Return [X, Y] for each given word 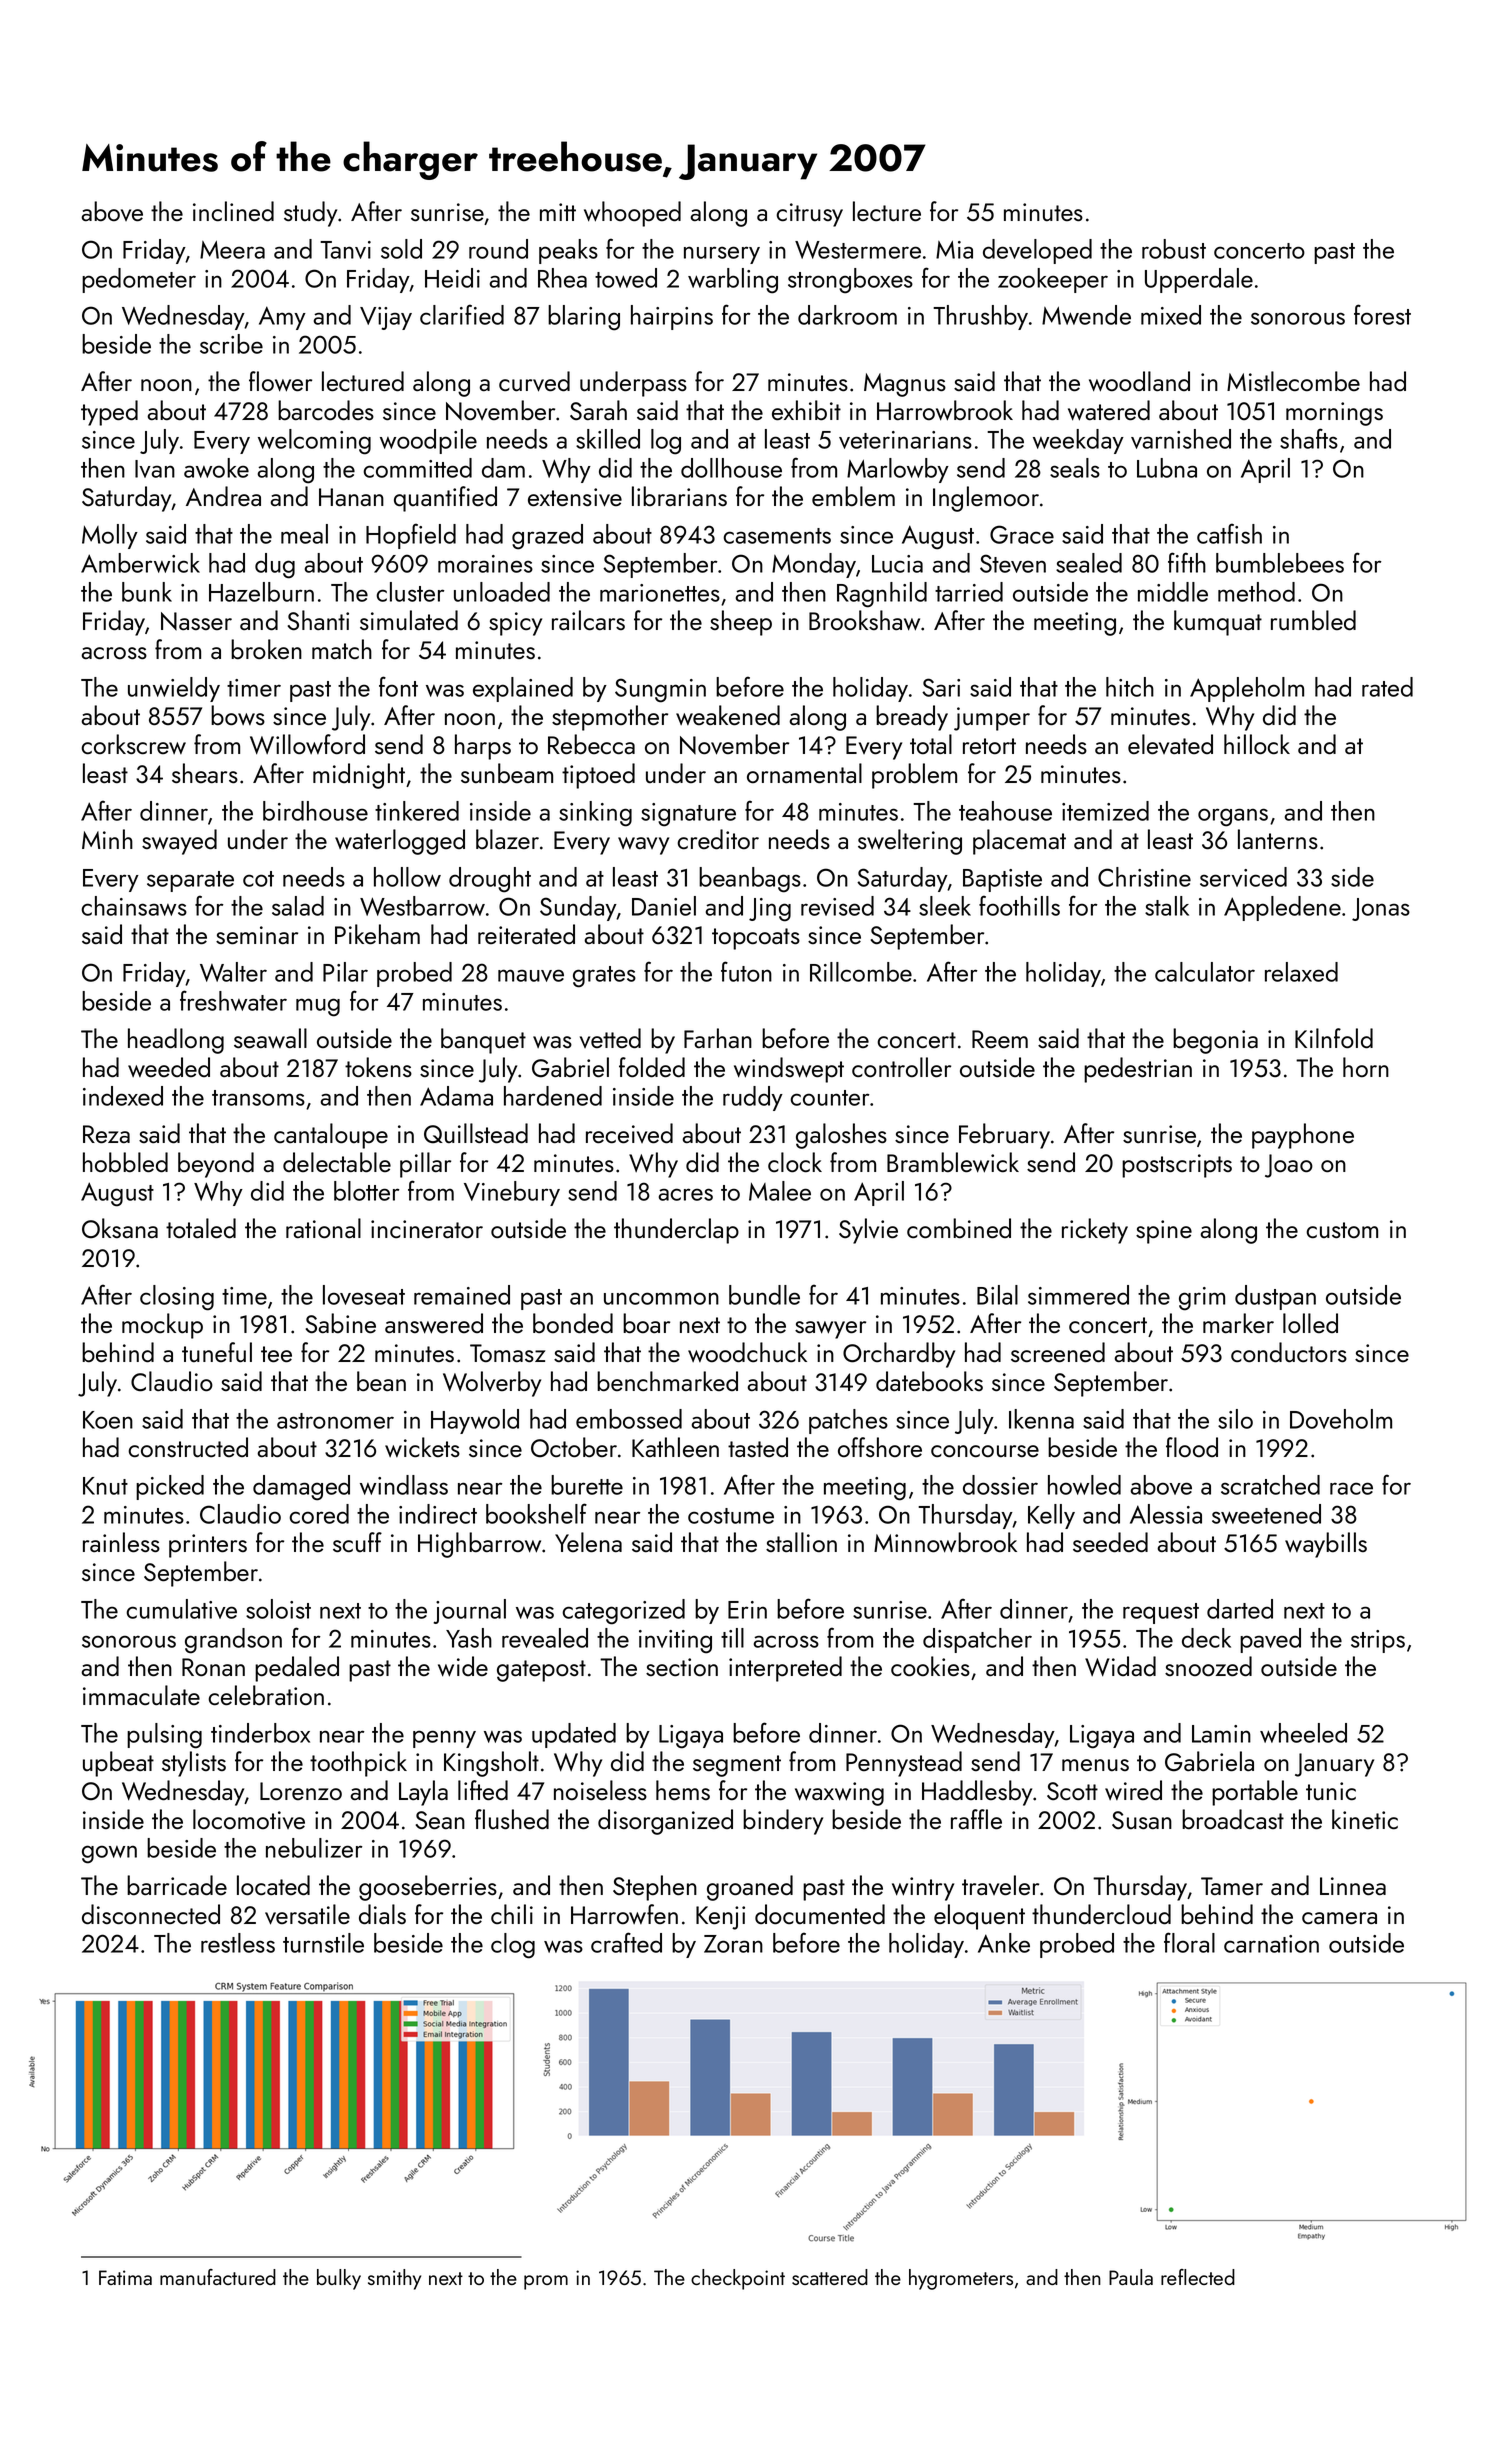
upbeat [118, 1764]
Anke [1004, 1943]
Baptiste [1002, 880]
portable [1255, 1793]
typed [109, 413]
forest [1382, 314]
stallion [801, 1542]
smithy [394, 2279]
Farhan [718, 1038]
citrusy [809, 215]
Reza [106, 1134]
